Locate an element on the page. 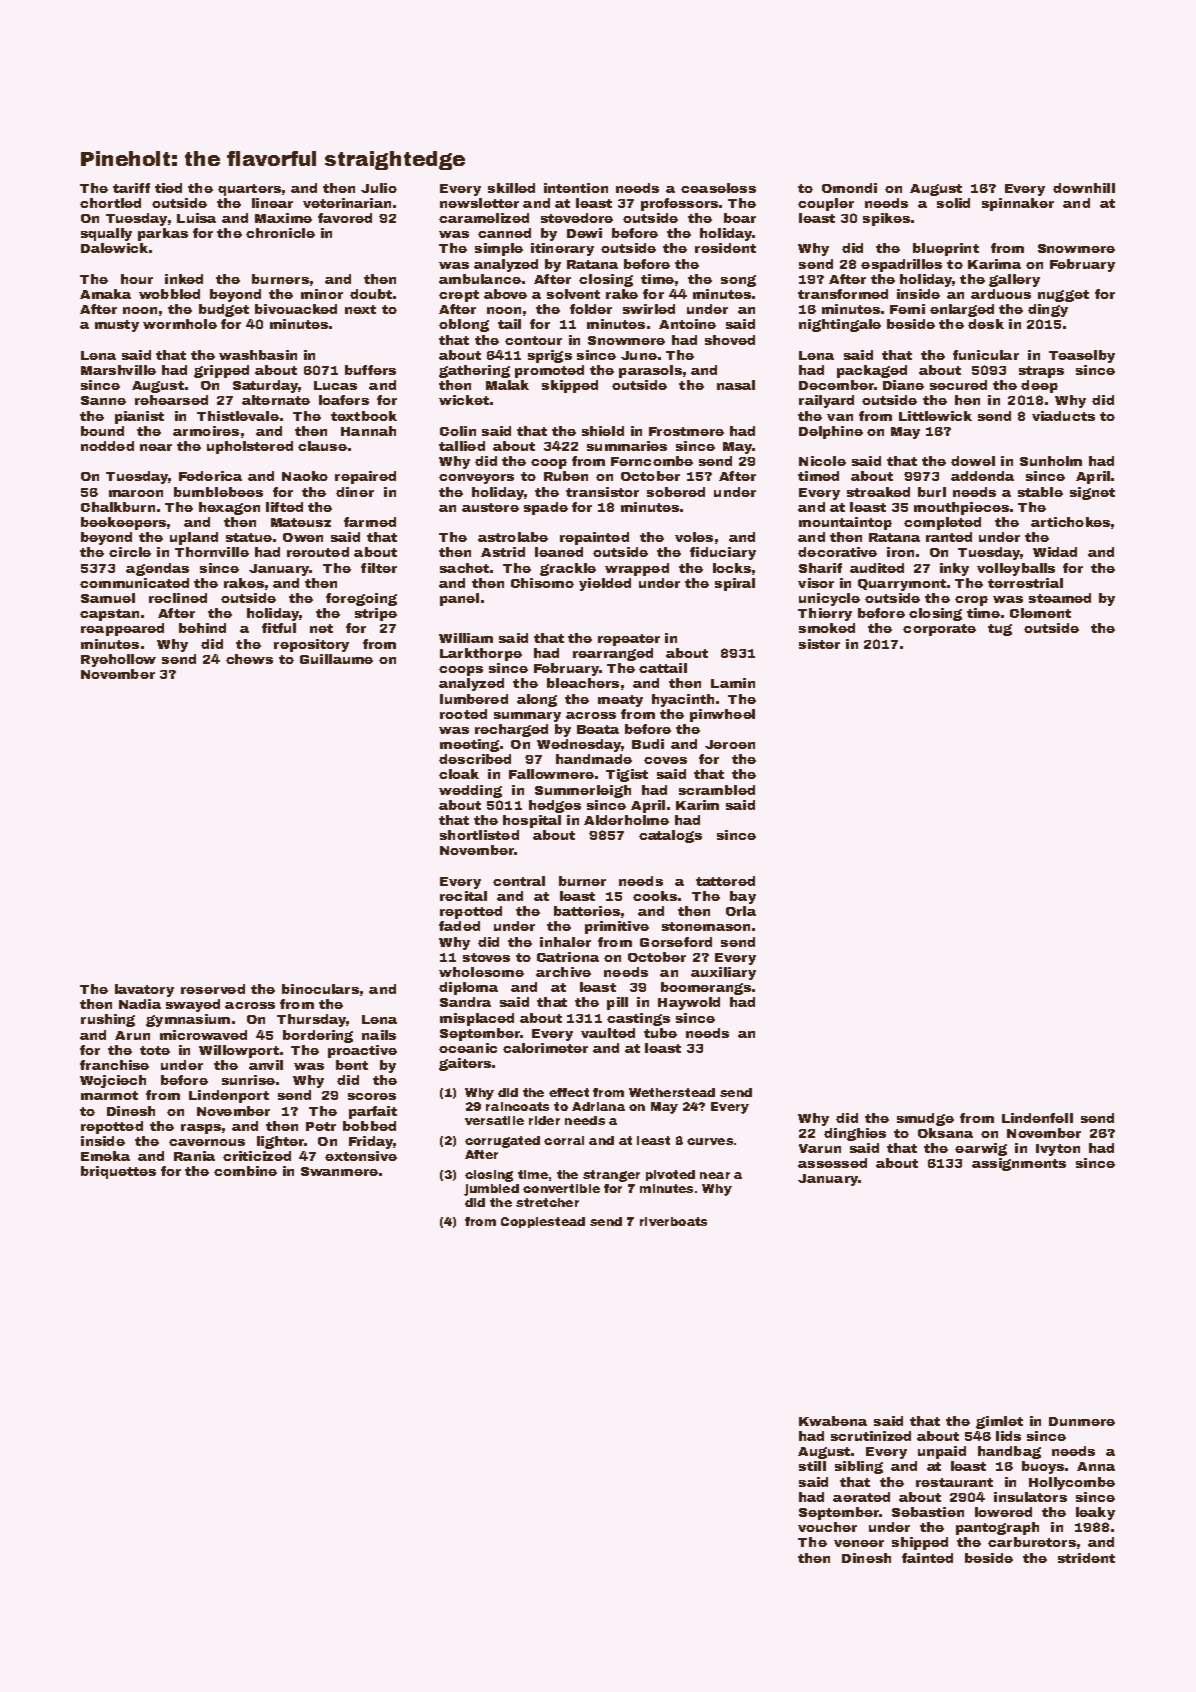 This document has height=1692, width=1196. voucher is located at coordinates (827, 1527).
